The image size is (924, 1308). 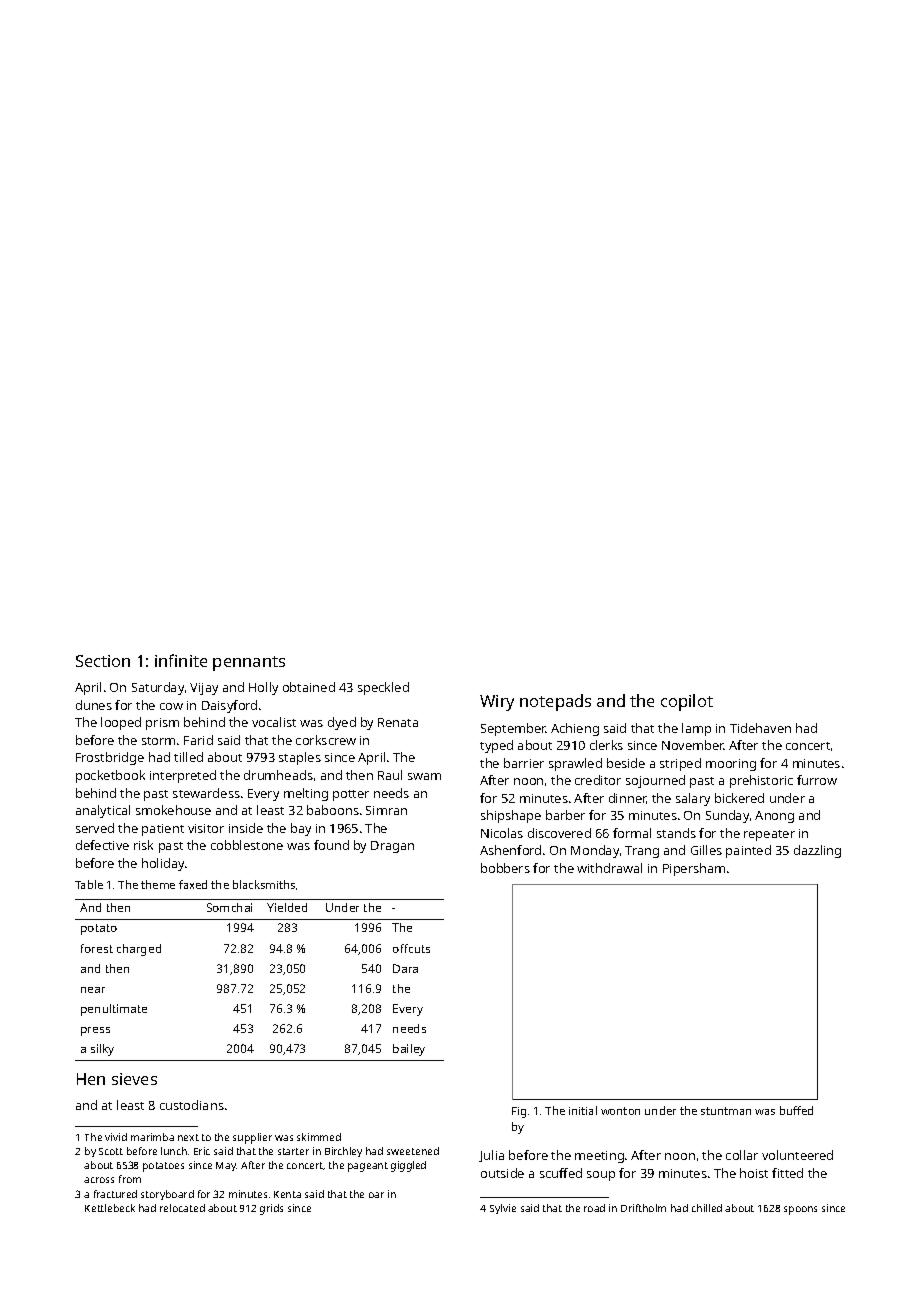 I want to click on visitor, so click(x=206, y=828).
